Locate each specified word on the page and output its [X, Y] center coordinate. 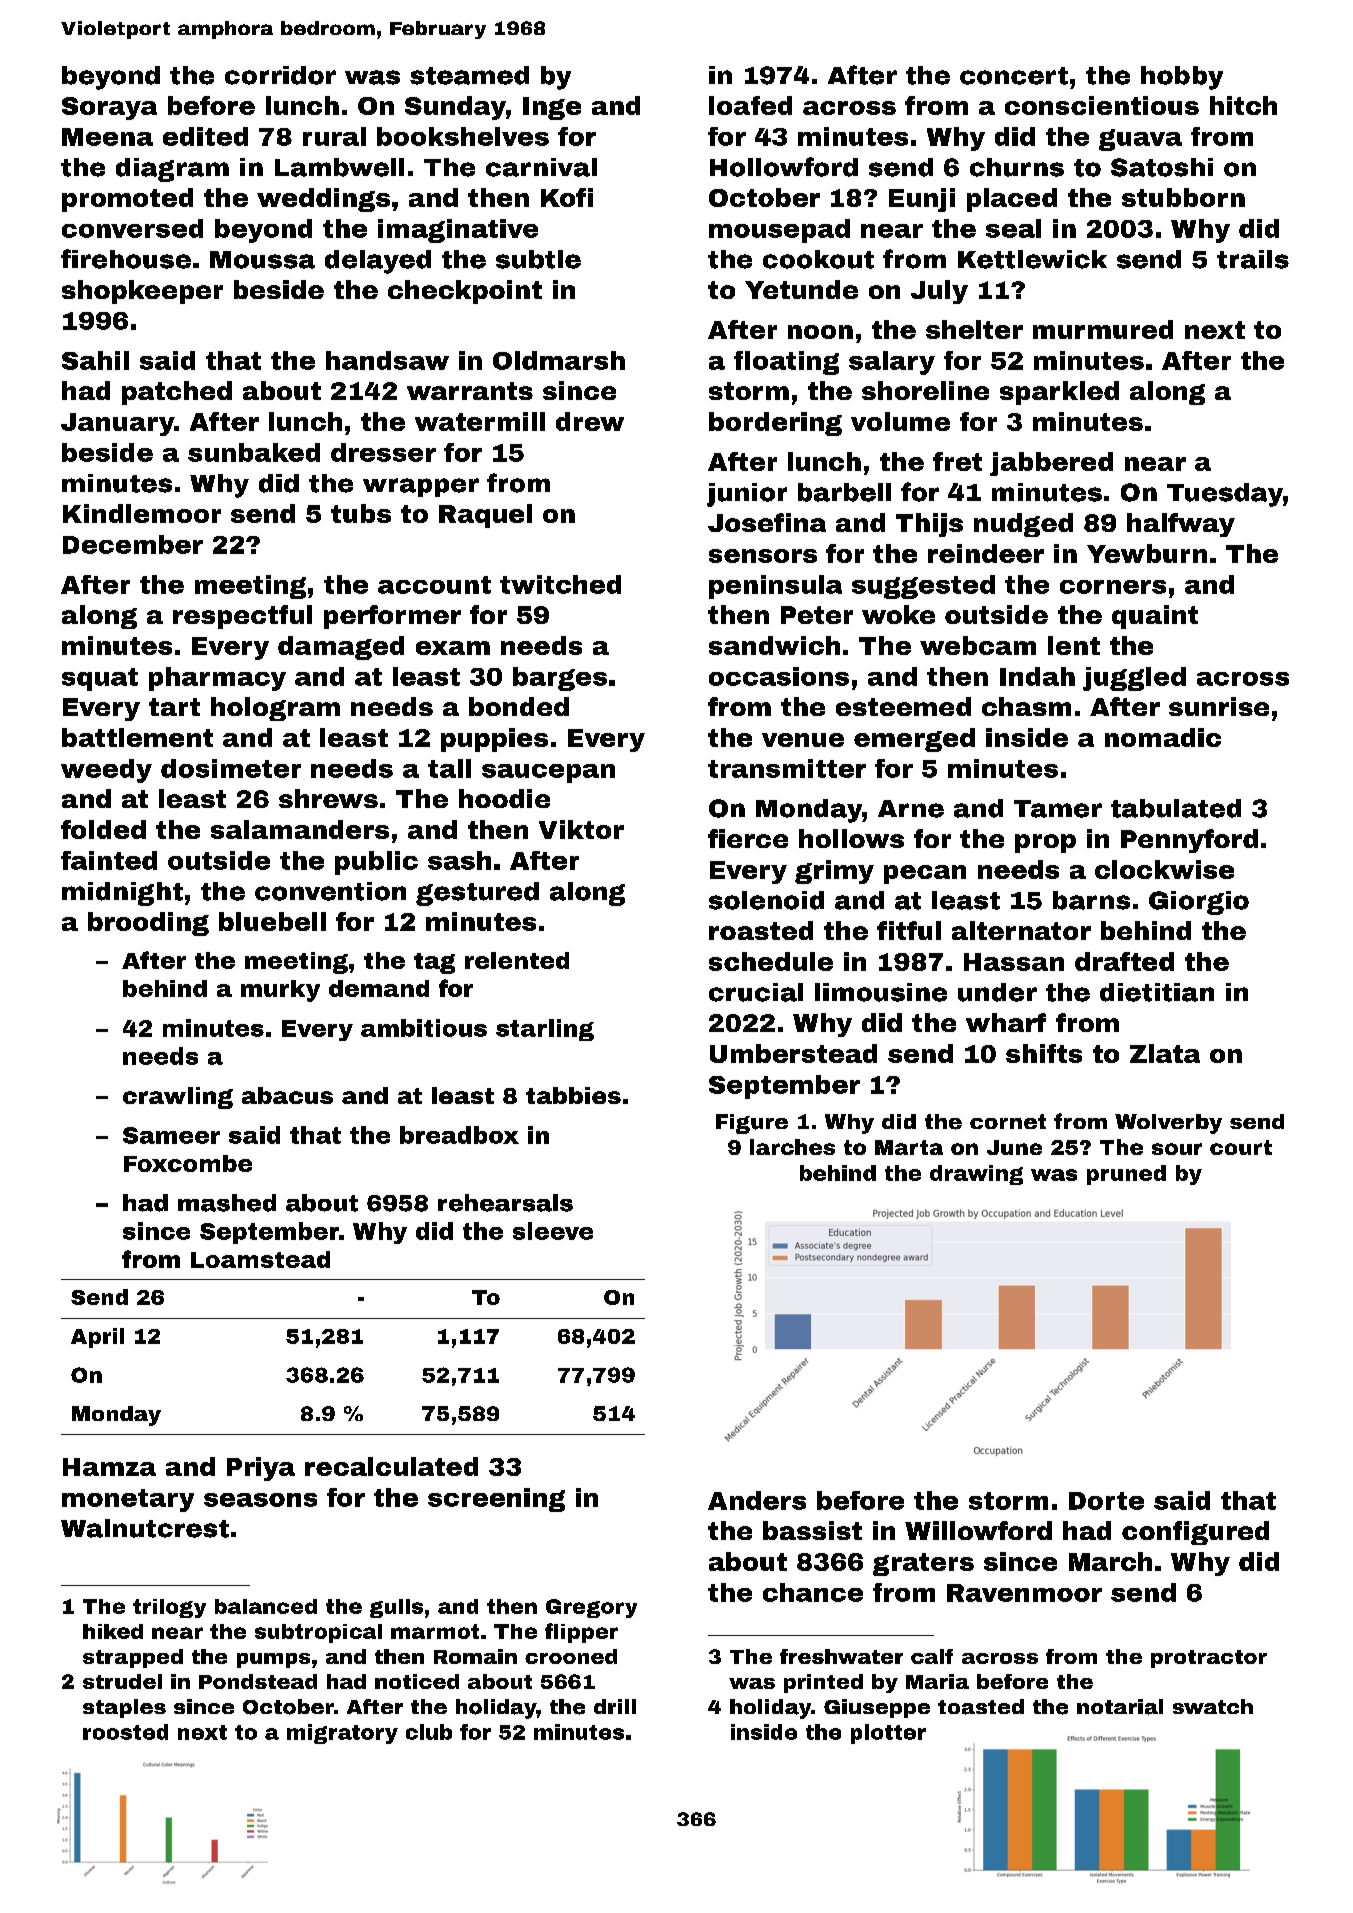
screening [496, 1500]
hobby [1182, 78]
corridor [280, 75]
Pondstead [258, 1681]
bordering [775, 424]
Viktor [581, 829]
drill [615, 1706]
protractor [1209, 1659]
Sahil [95, 360]
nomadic [1163, 737]
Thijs [929, 525]
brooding [148, 924]
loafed [750, 105]
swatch [1213, 1706]
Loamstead [260, 1259]
